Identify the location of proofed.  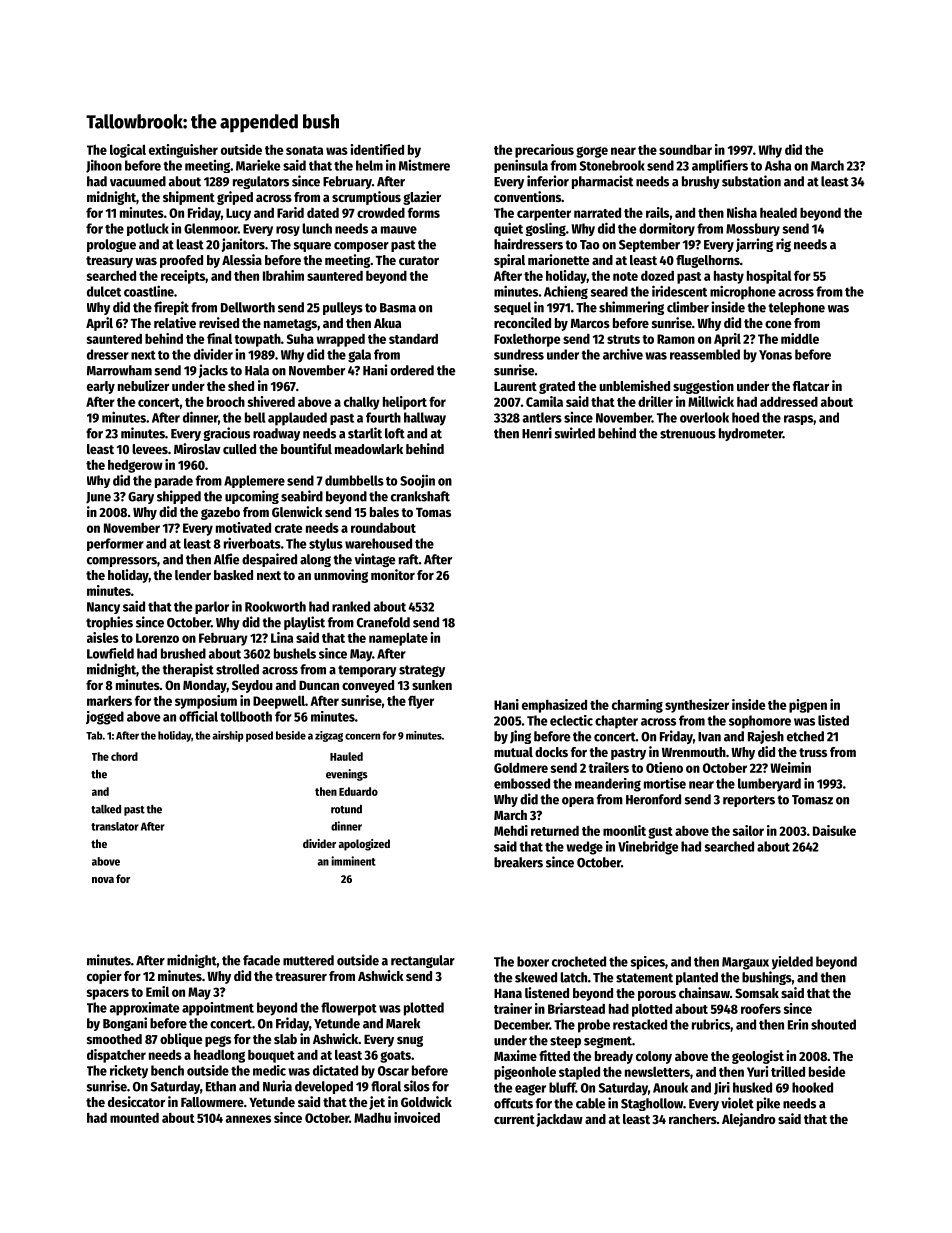
(181, 261).
